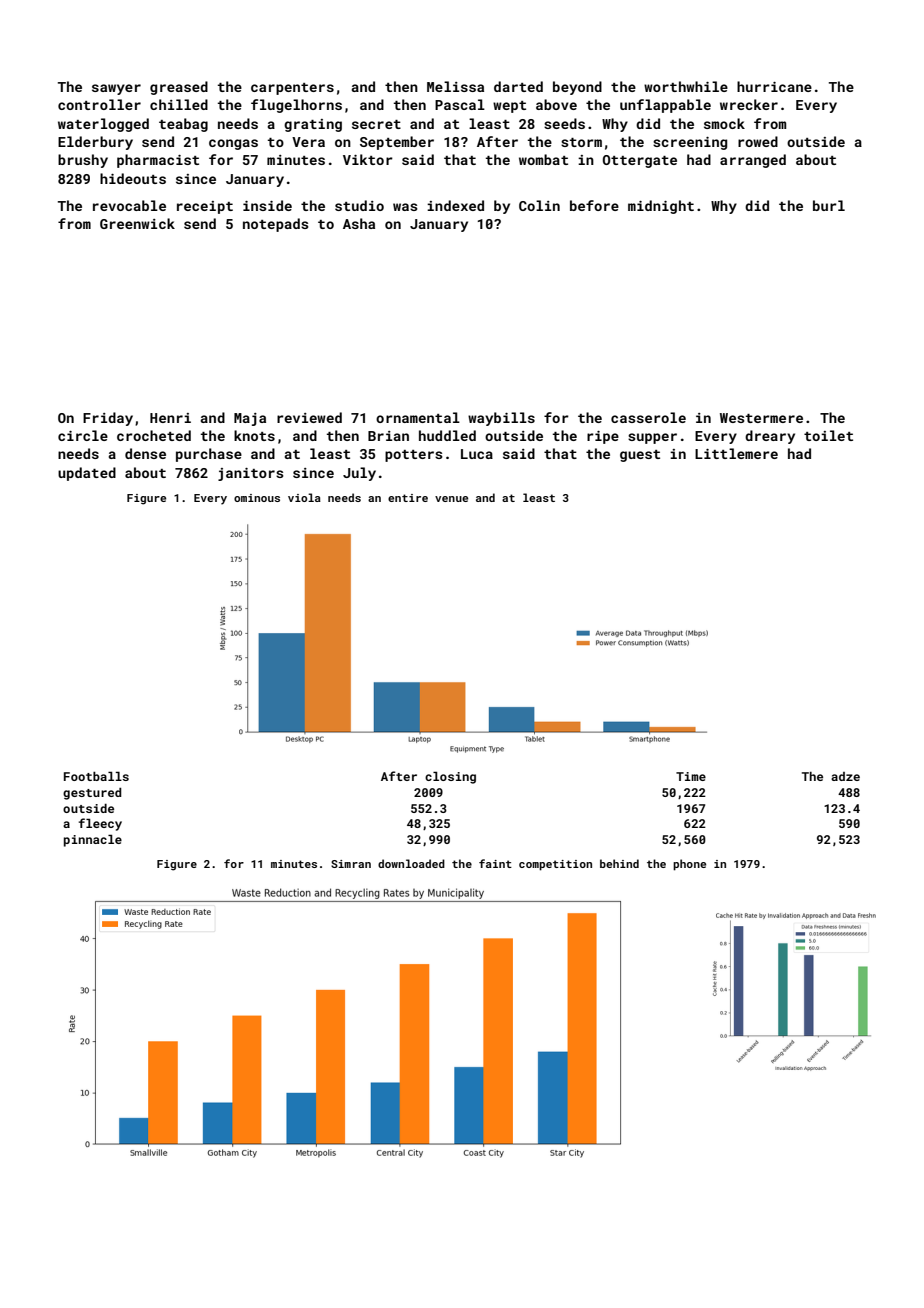 Image resolution: width=924 pixels, height=1308 pixels. I want to click on Greenwick, so click(137, 223).
